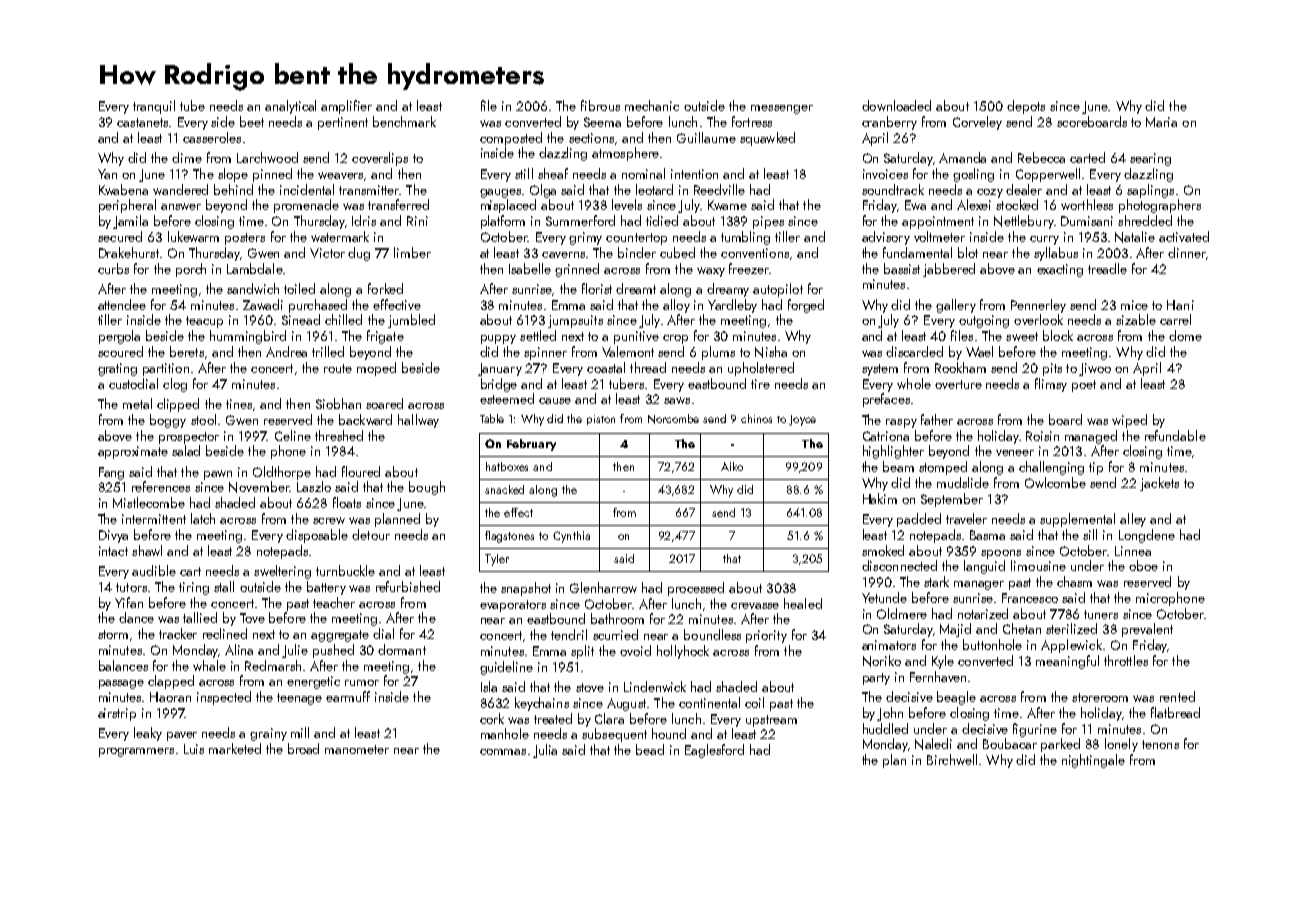 The image size is (1308, 924). What do you see at coordinates (782, 109) in the image?
I see `messenger` at bounding box center [782, 109].
